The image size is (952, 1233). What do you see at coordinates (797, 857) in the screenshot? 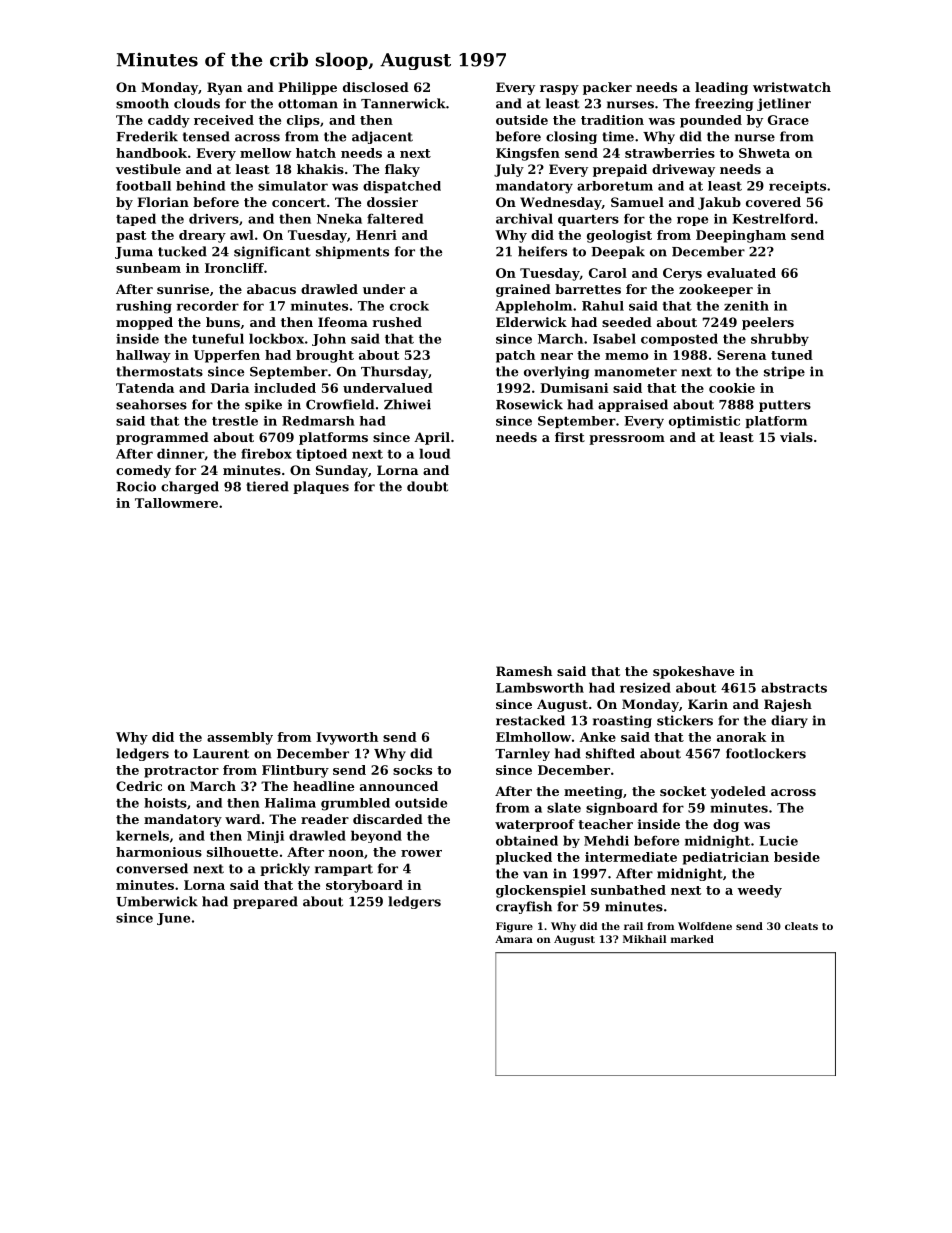
I see `beside` at bounding box center [797, 857].
